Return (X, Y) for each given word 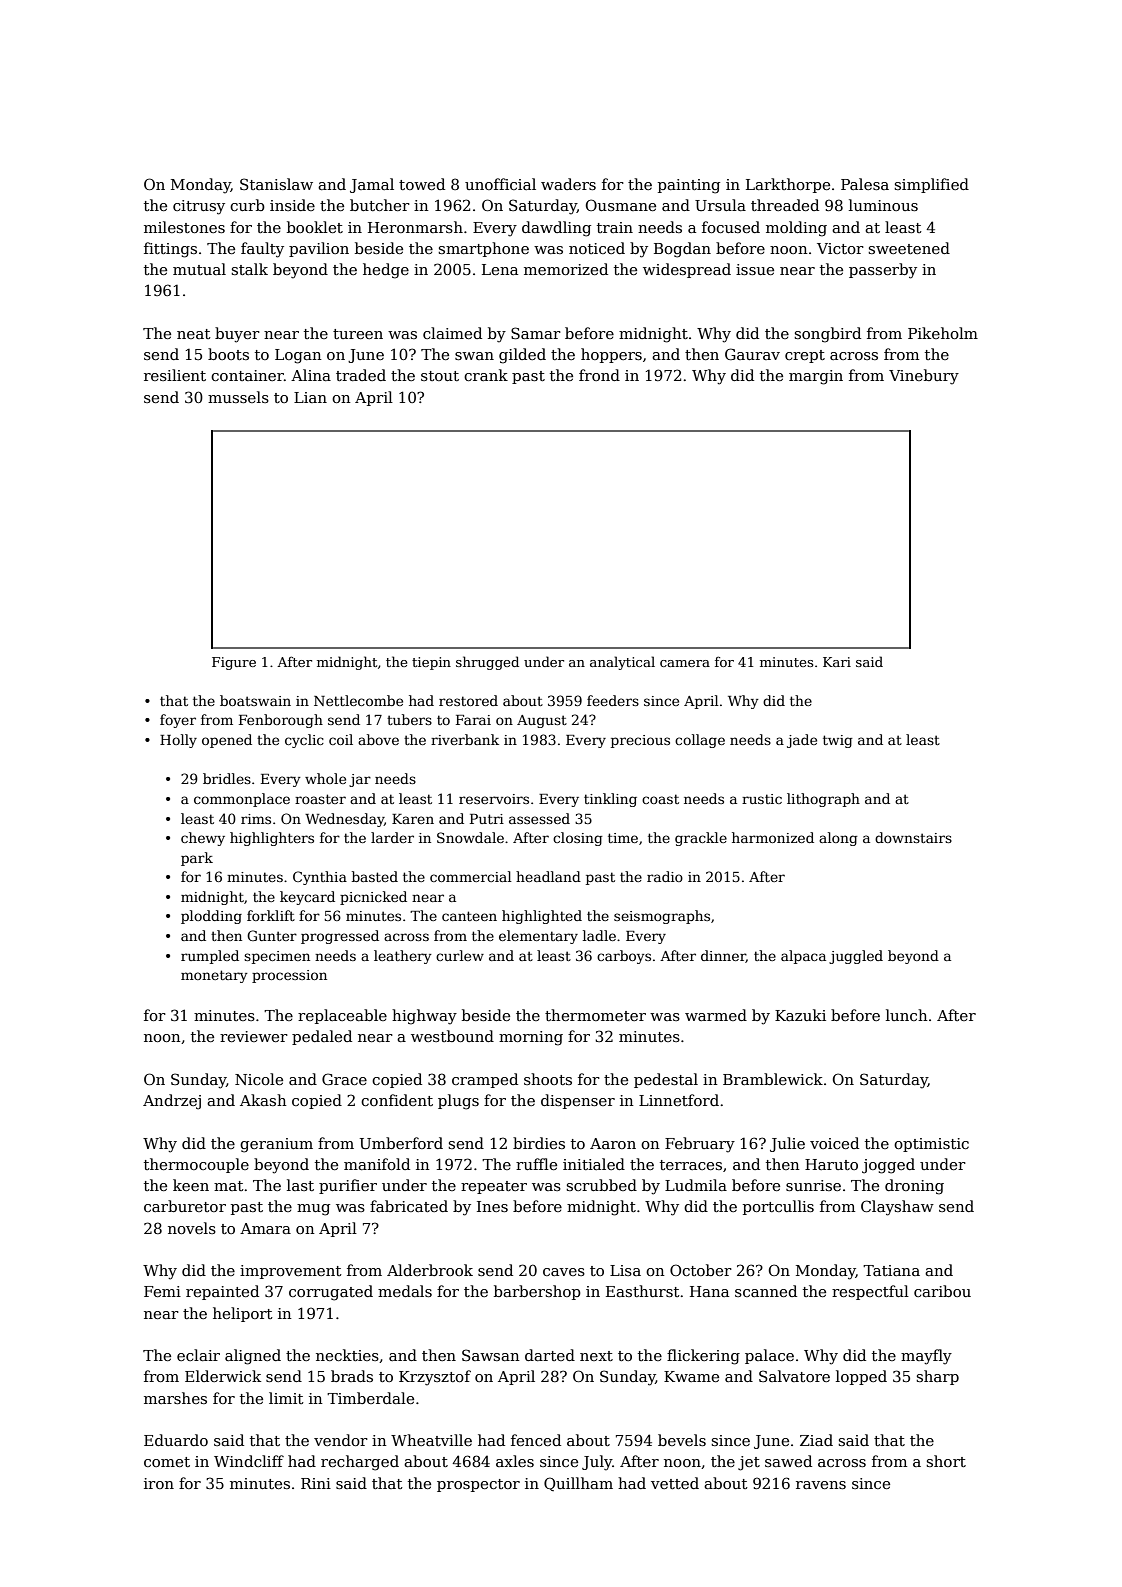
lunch (907, 1015)
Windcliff (249, 1461)
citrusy (199, 207)
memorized (566, 269)
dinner (723, 956)
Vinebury (924, 377)
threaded (785, 205)
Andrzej (172, 1102)
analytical (622, 663)
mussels (238, 397)
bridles (227, 778)
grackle (701, 839)
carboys (624, 957)
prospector (478, 1485)
